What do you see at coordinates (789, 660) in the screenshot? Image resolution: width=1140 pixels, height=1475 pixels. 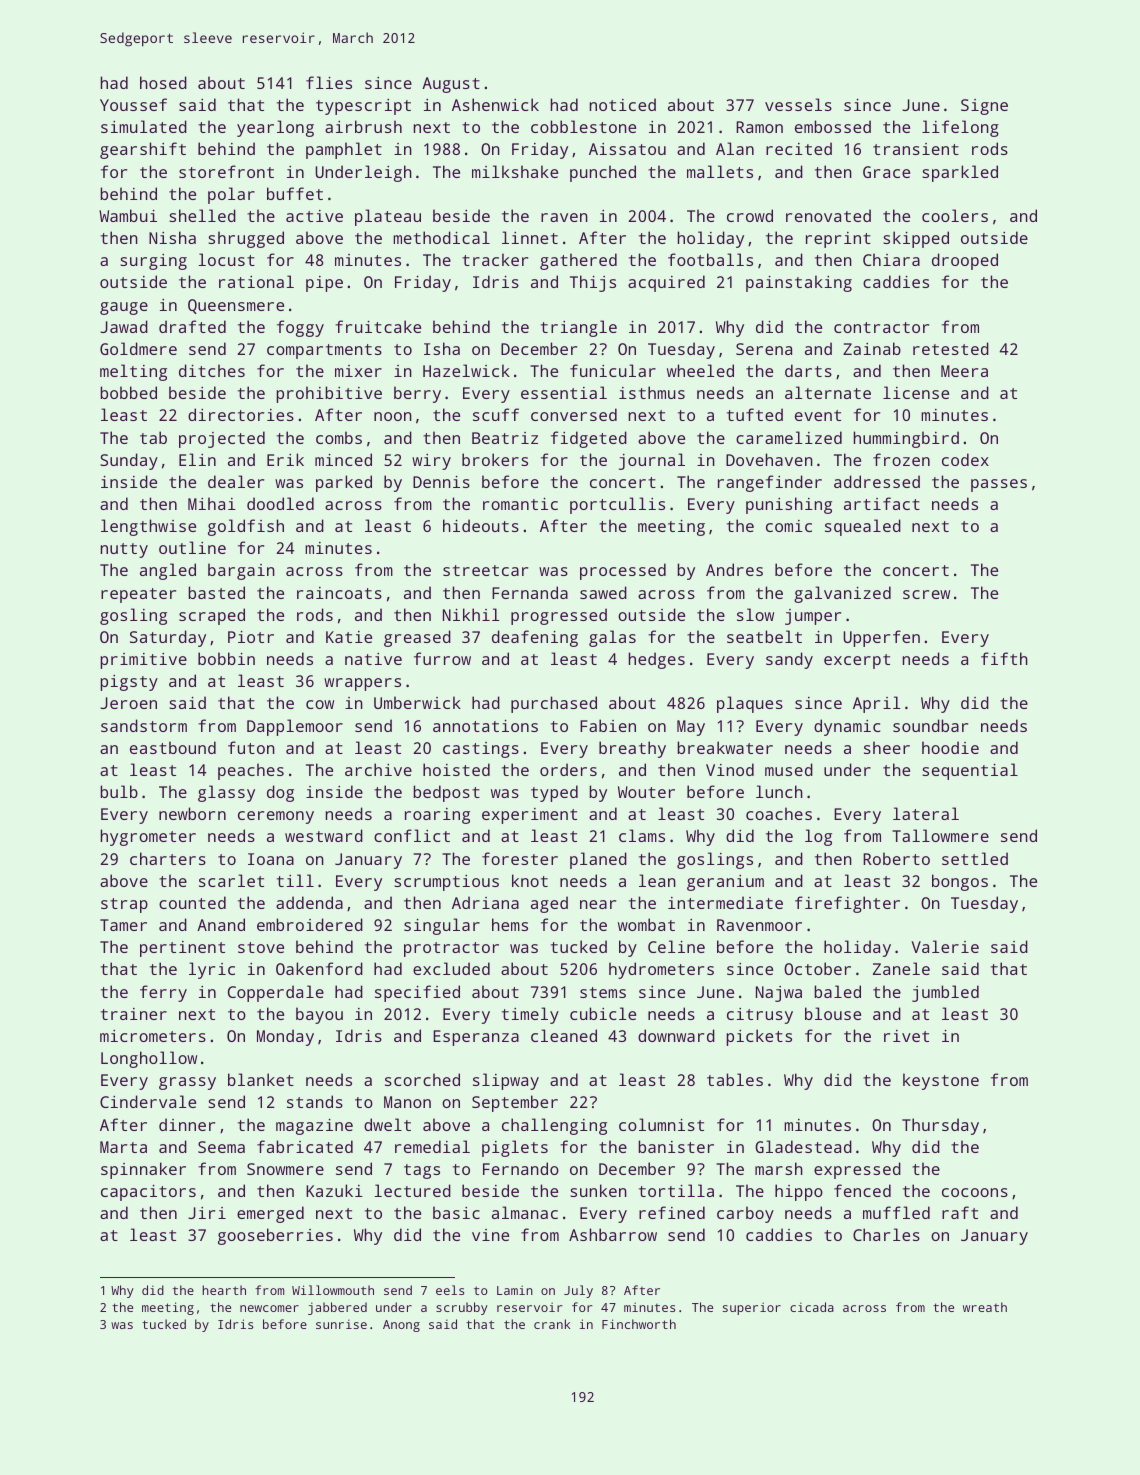 I see `sandy` at bounding box center [789, 660].
